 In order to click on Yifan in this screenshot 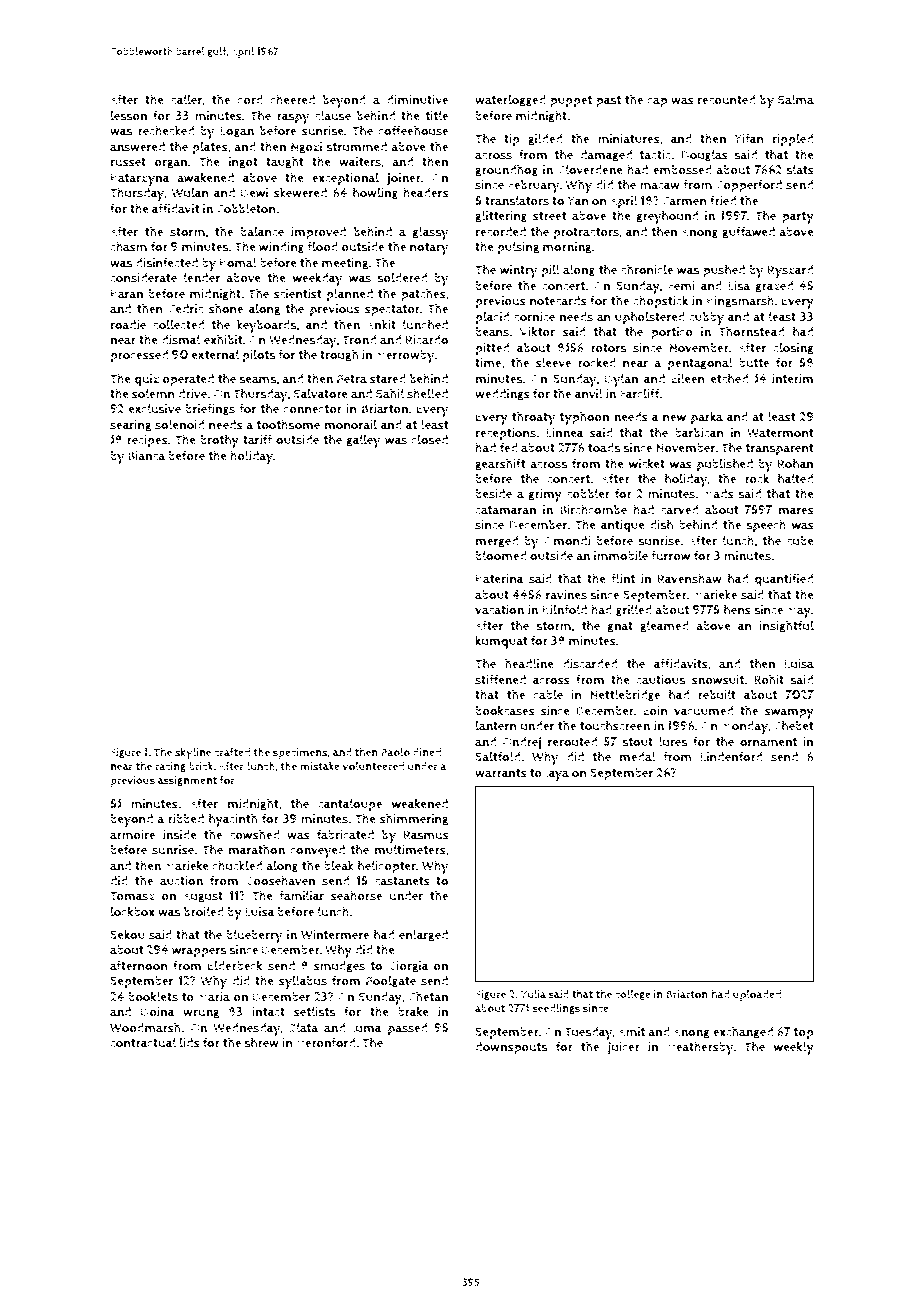, I will do `click(749, 138)`.
